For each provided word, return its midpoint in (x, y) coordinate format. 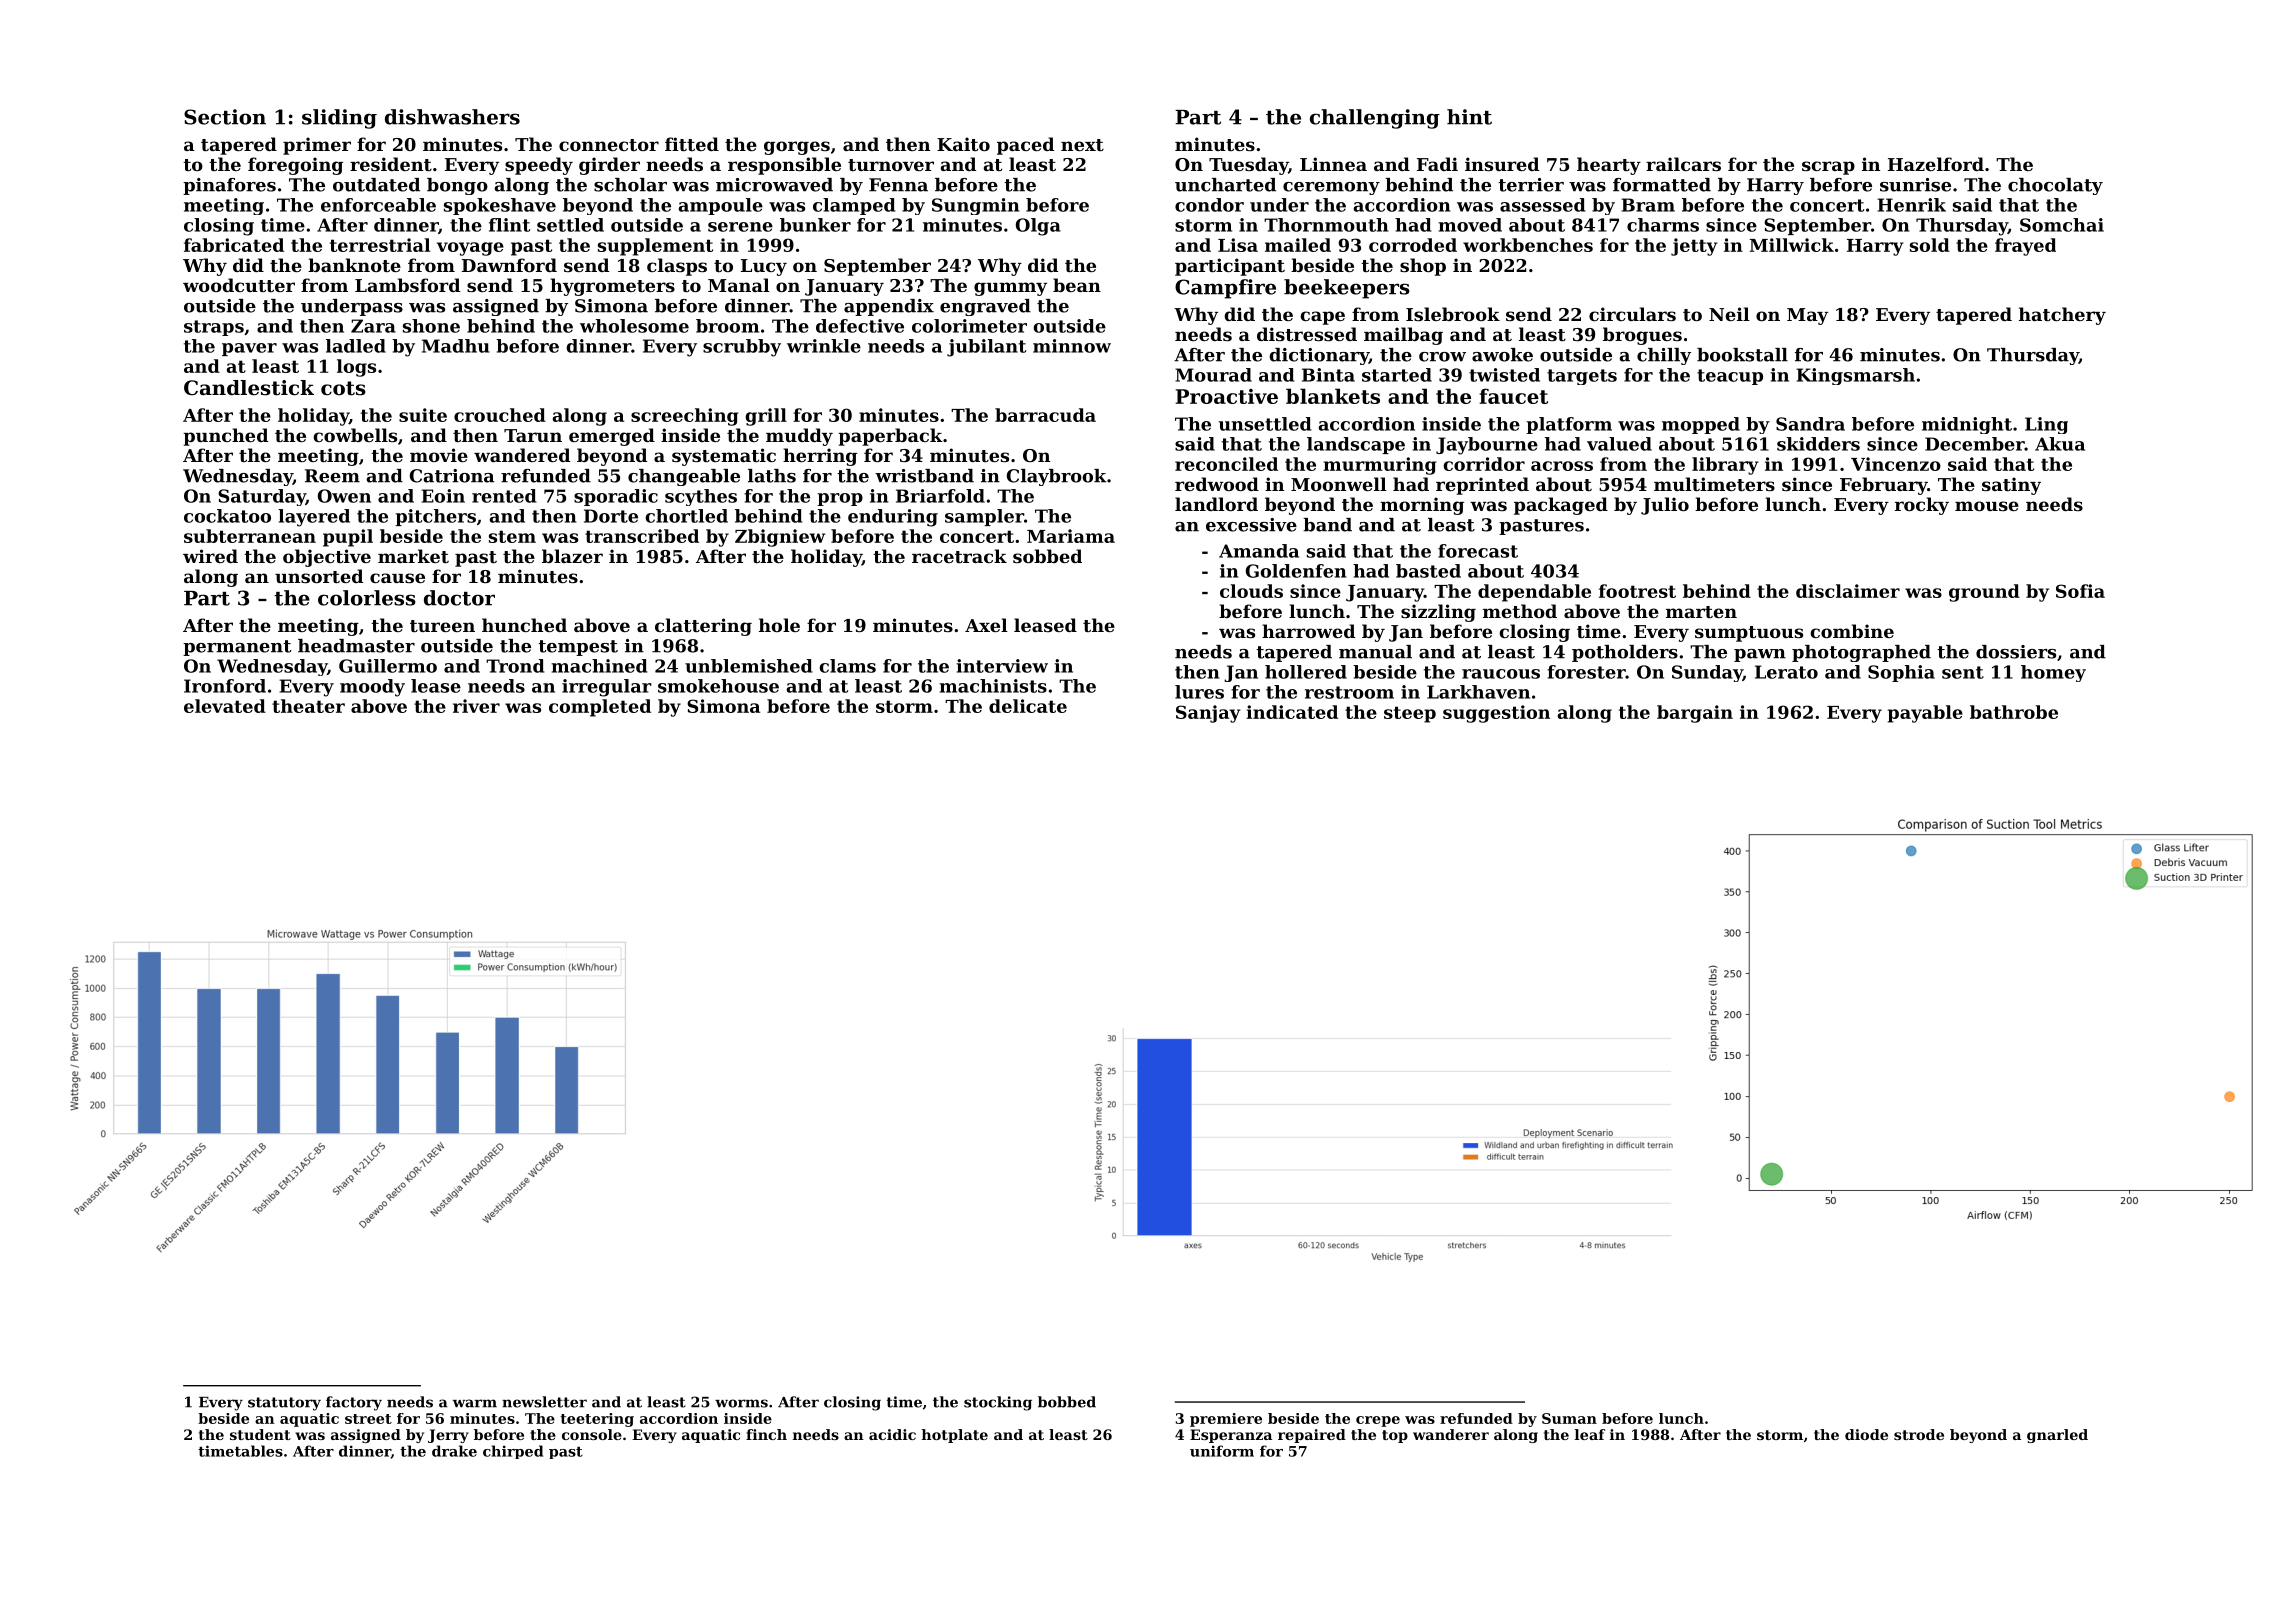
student (260, 1434)
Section (225, 117)
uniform (1222, 1451)
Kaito (963, 144)
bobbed (1067, 1402)
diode (1866, 1434)
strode (1919, 1434)
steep (1410, 714)
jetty (1694, 247)
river (476, 706)
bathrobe (2014, 712)
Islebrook (1453, 314)
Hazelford (1936, 164)
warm (475, 1403)
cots (343, 388)
